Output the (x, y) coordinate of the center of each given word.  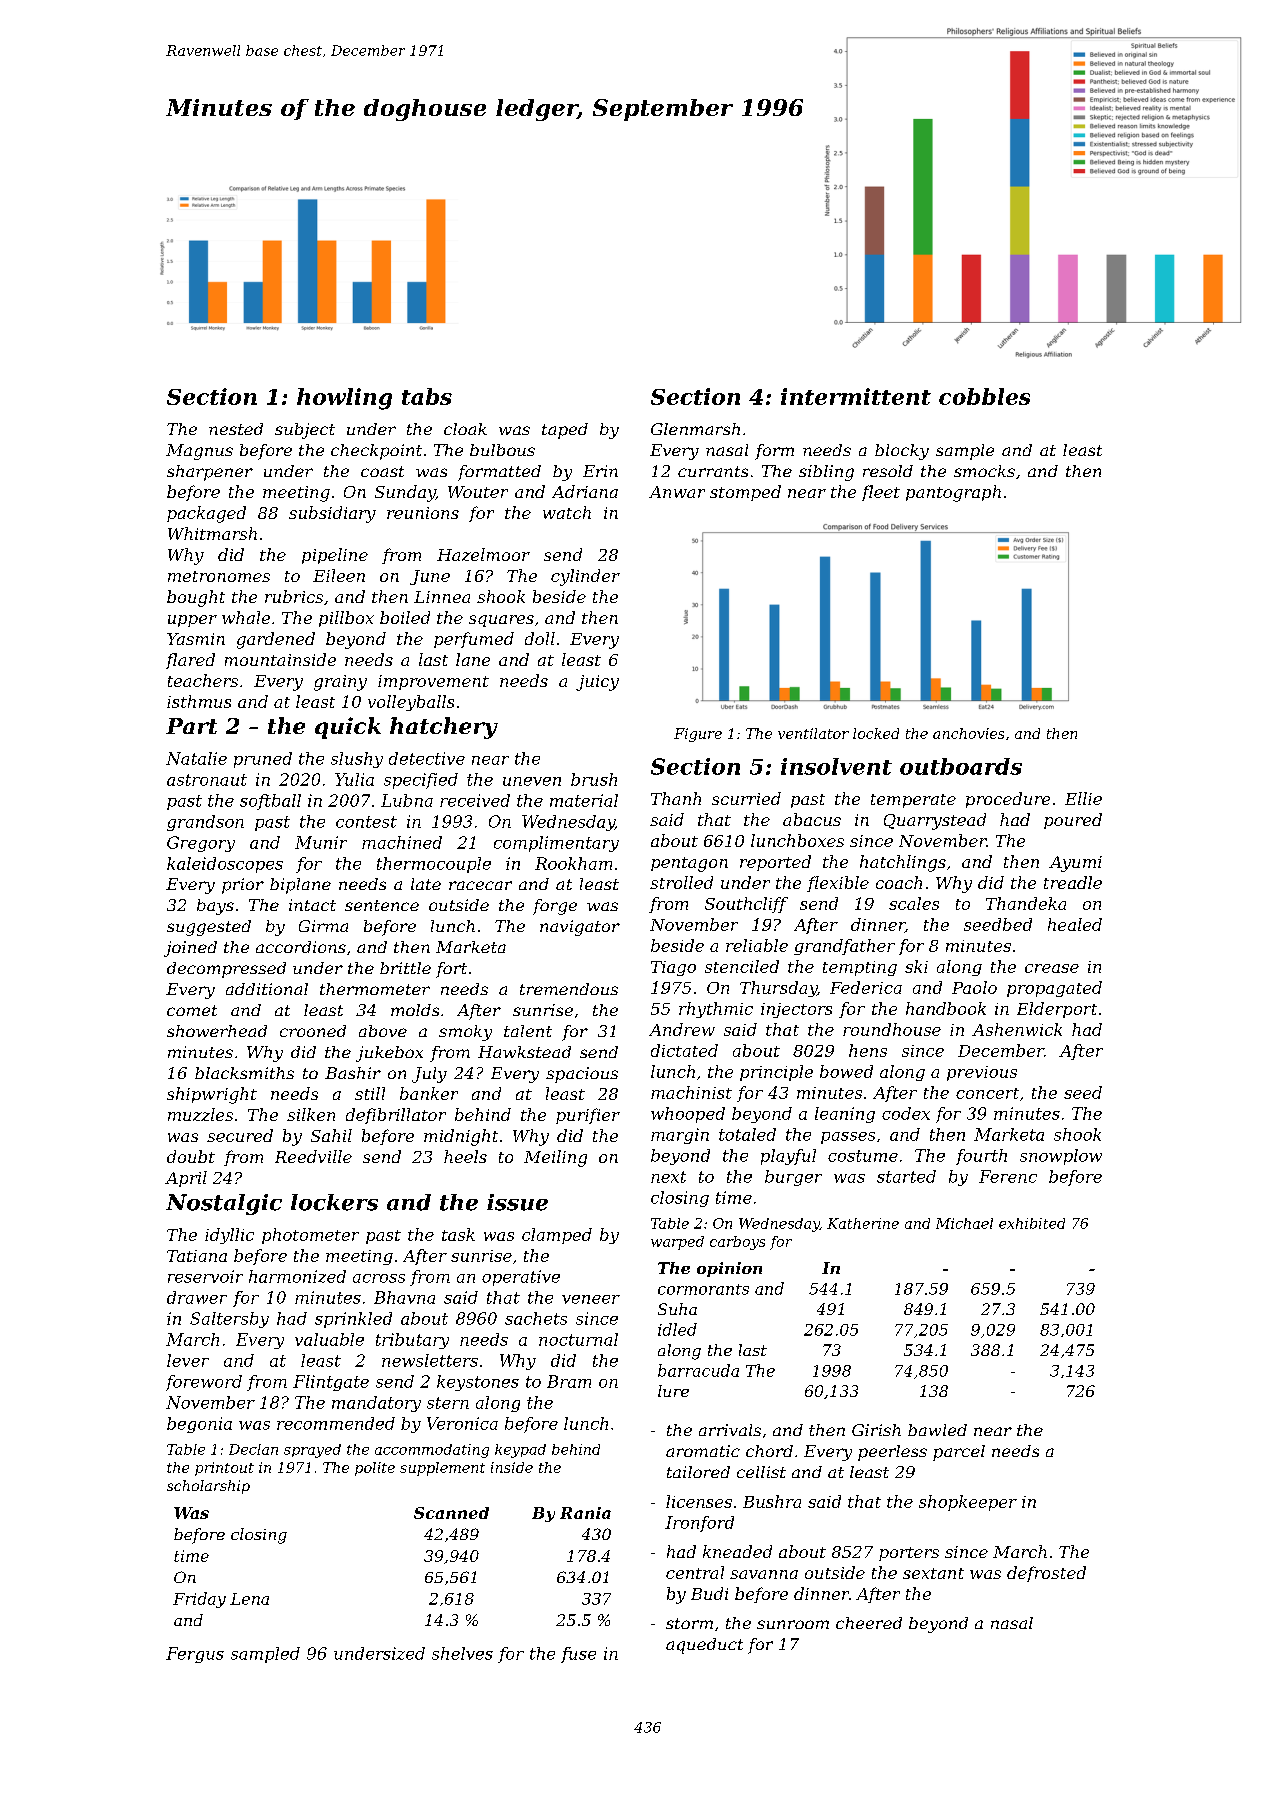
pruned (263, 760)
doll (540, 638)
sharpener (210, 473)
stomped (745, 493)
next (668, 1177)
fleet (881, 493)
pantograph (953, 493)
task (458, 1234)
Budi (709, 1593)
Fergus (195, 1655)
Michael (964, 1223)
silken (311, 1114)
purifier (588, 1116)
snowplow (1061, 1157)
